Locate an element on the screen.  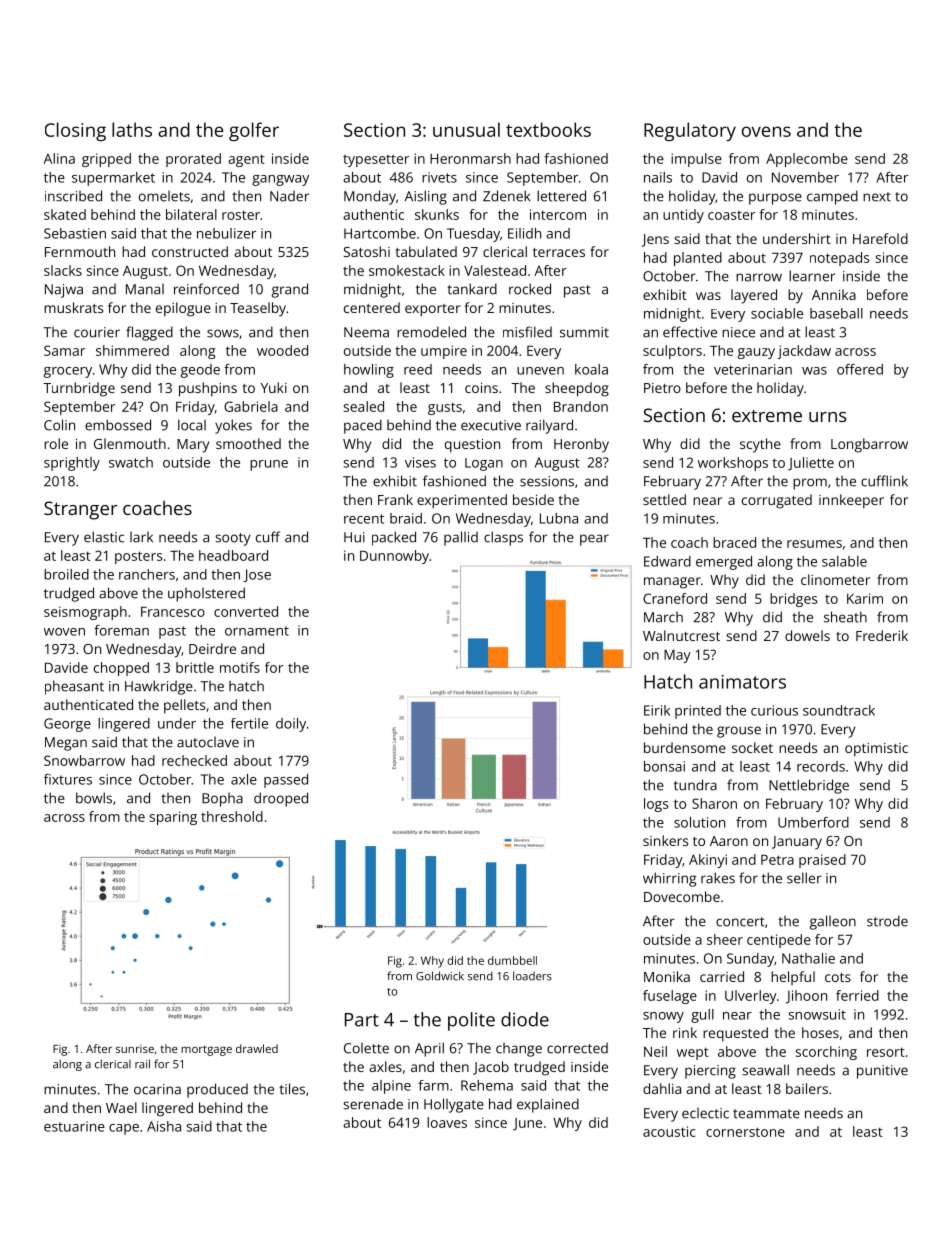
purpose is located at coordinates (775, 199).
